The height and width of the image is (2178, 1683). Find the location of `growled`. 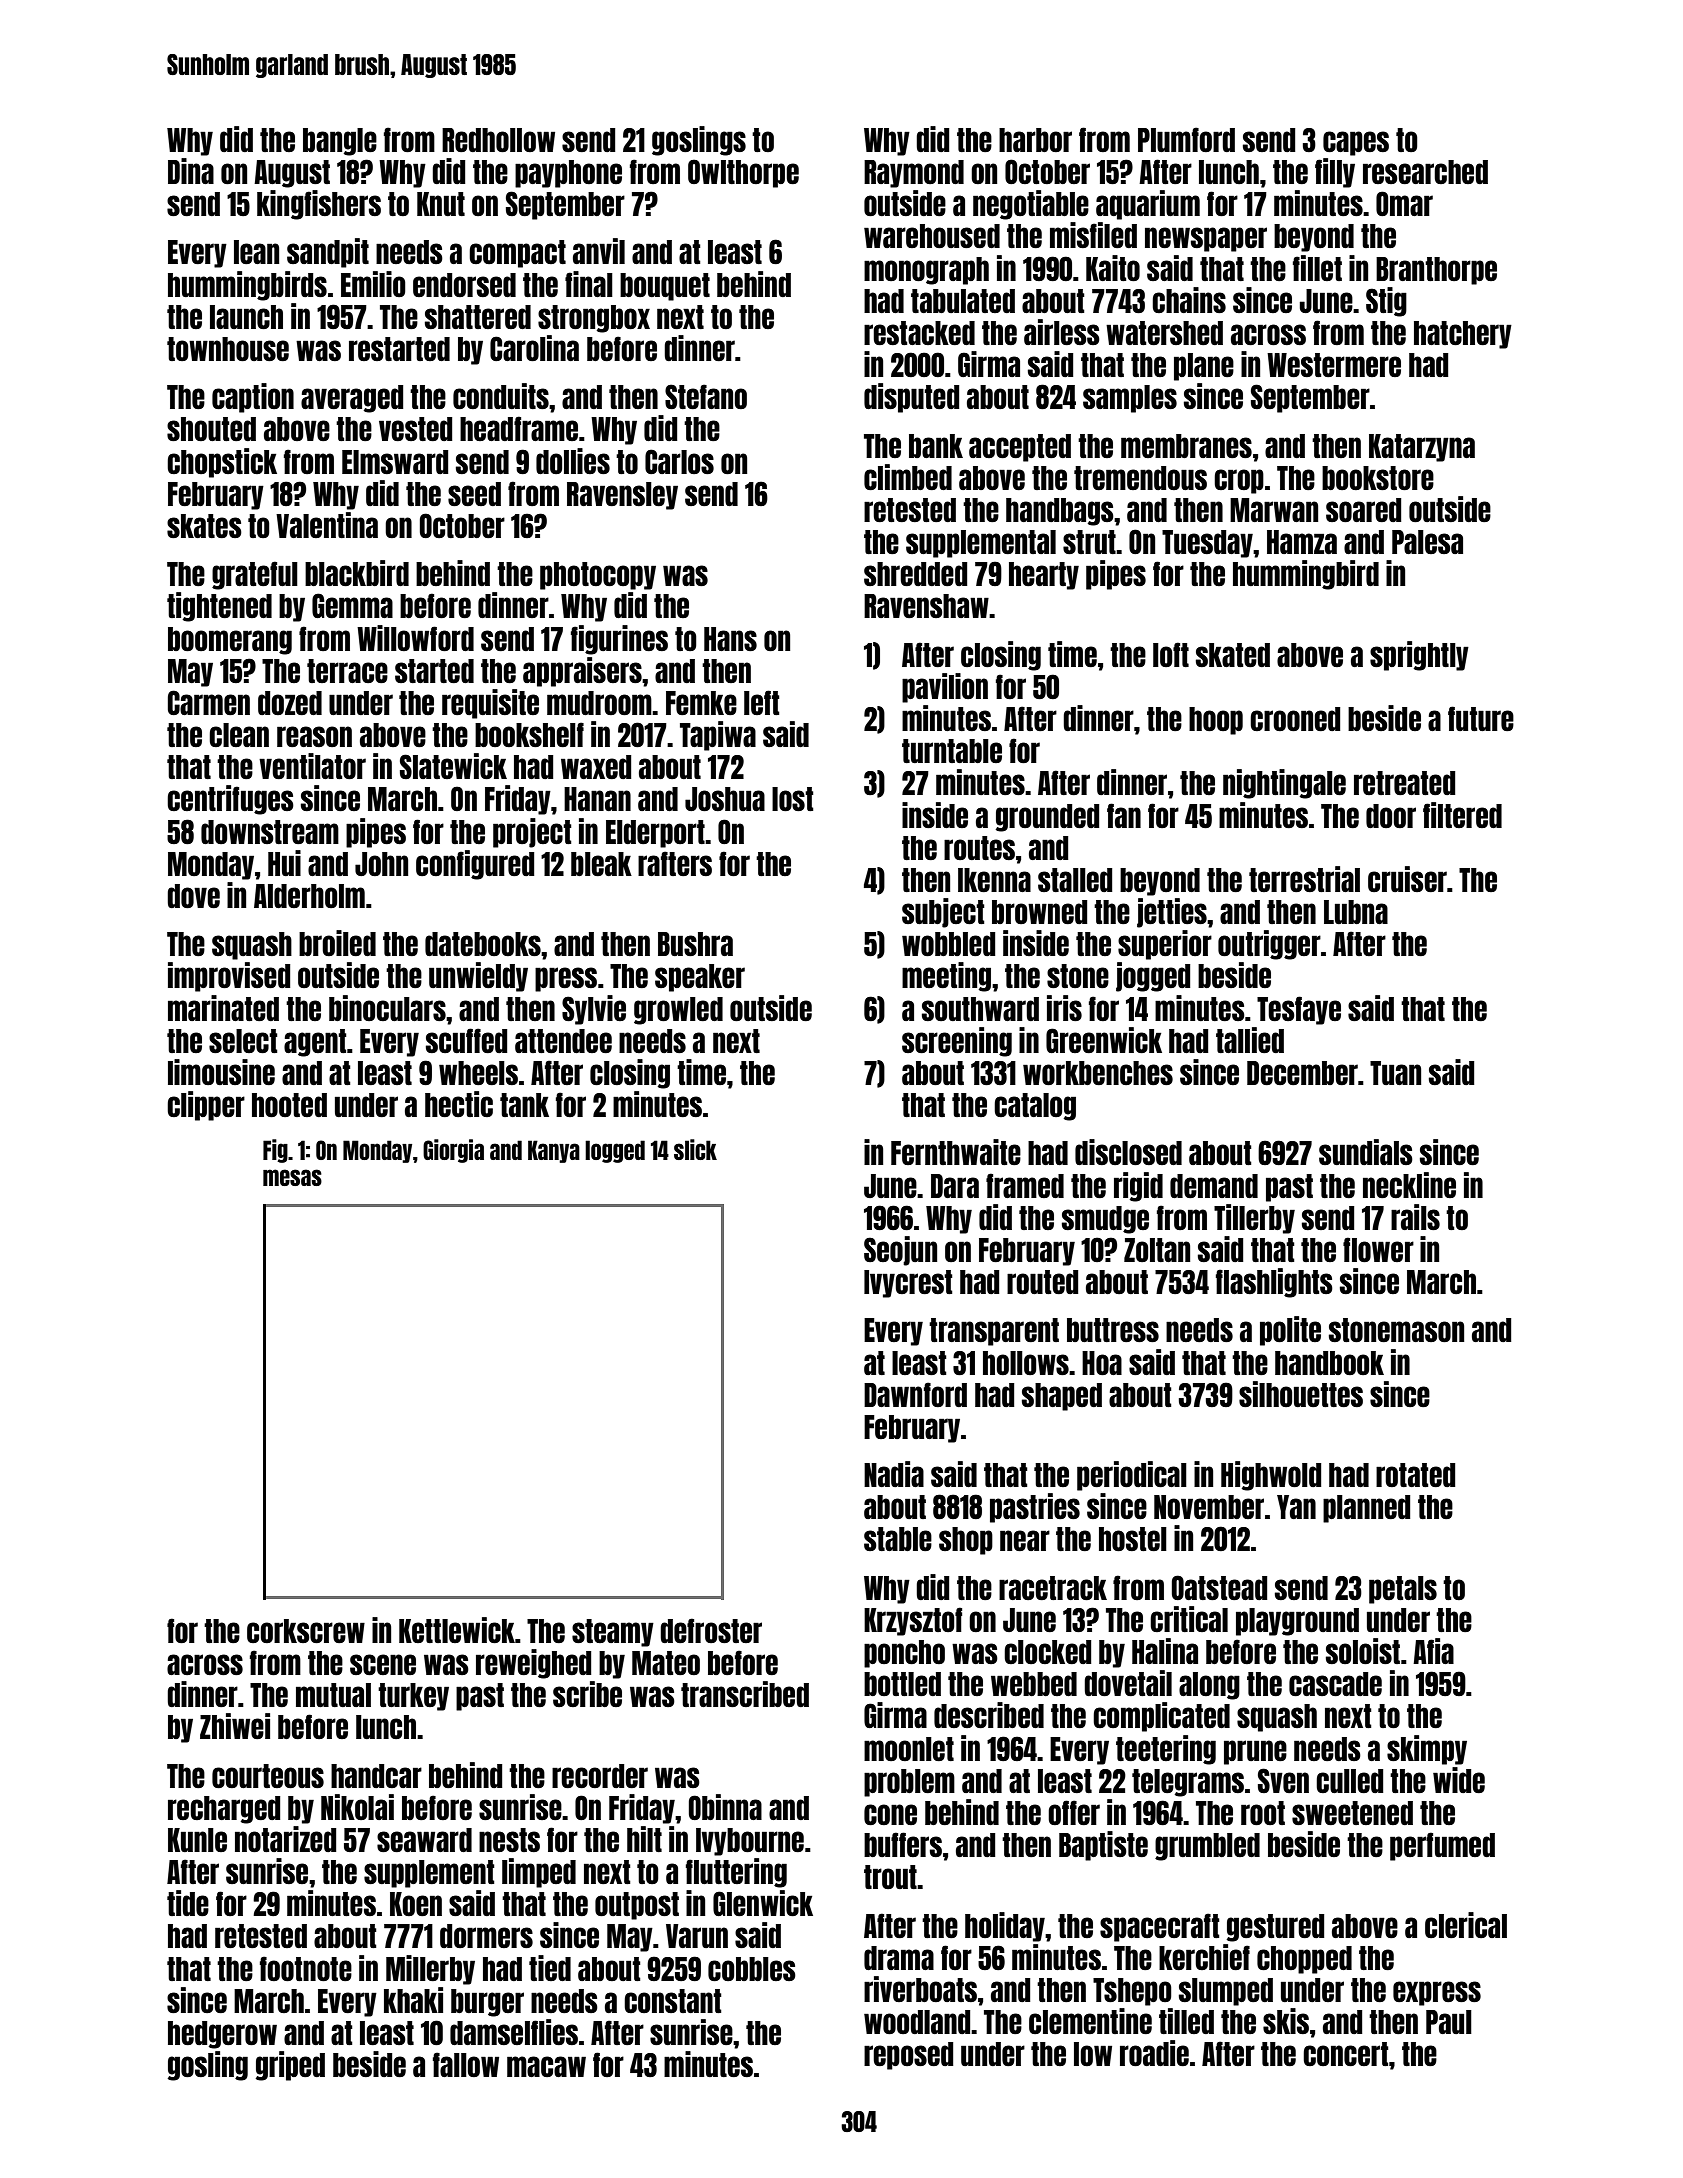

growled is located at coordinates (678, 1011).
